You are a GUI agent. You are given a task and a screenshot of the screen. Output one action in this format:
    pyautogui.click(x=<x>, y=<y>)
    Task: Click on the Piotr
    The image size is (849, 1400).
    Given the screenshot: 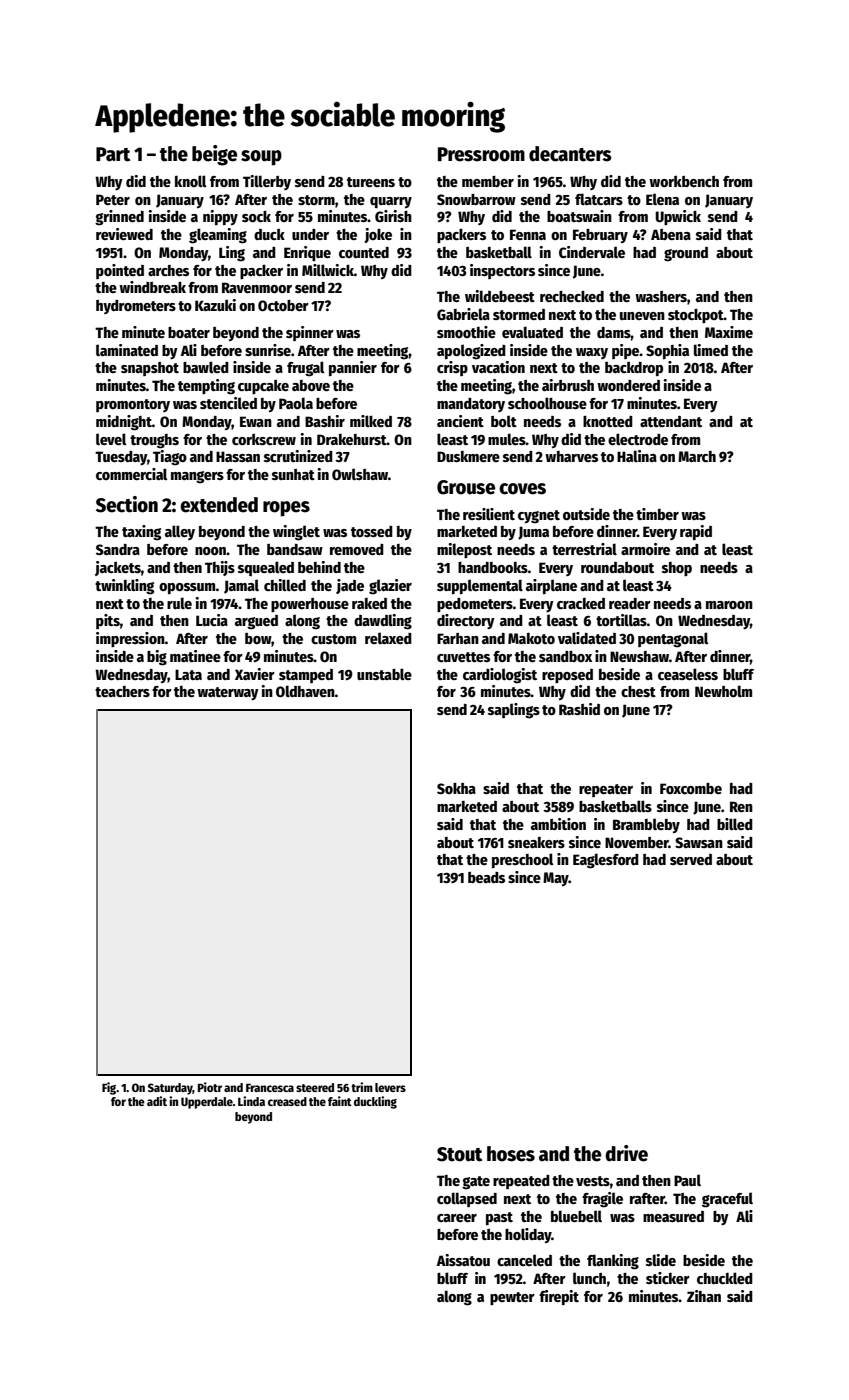 What is the action you would take?
    pyautogui.click(x=210, y=1087)
